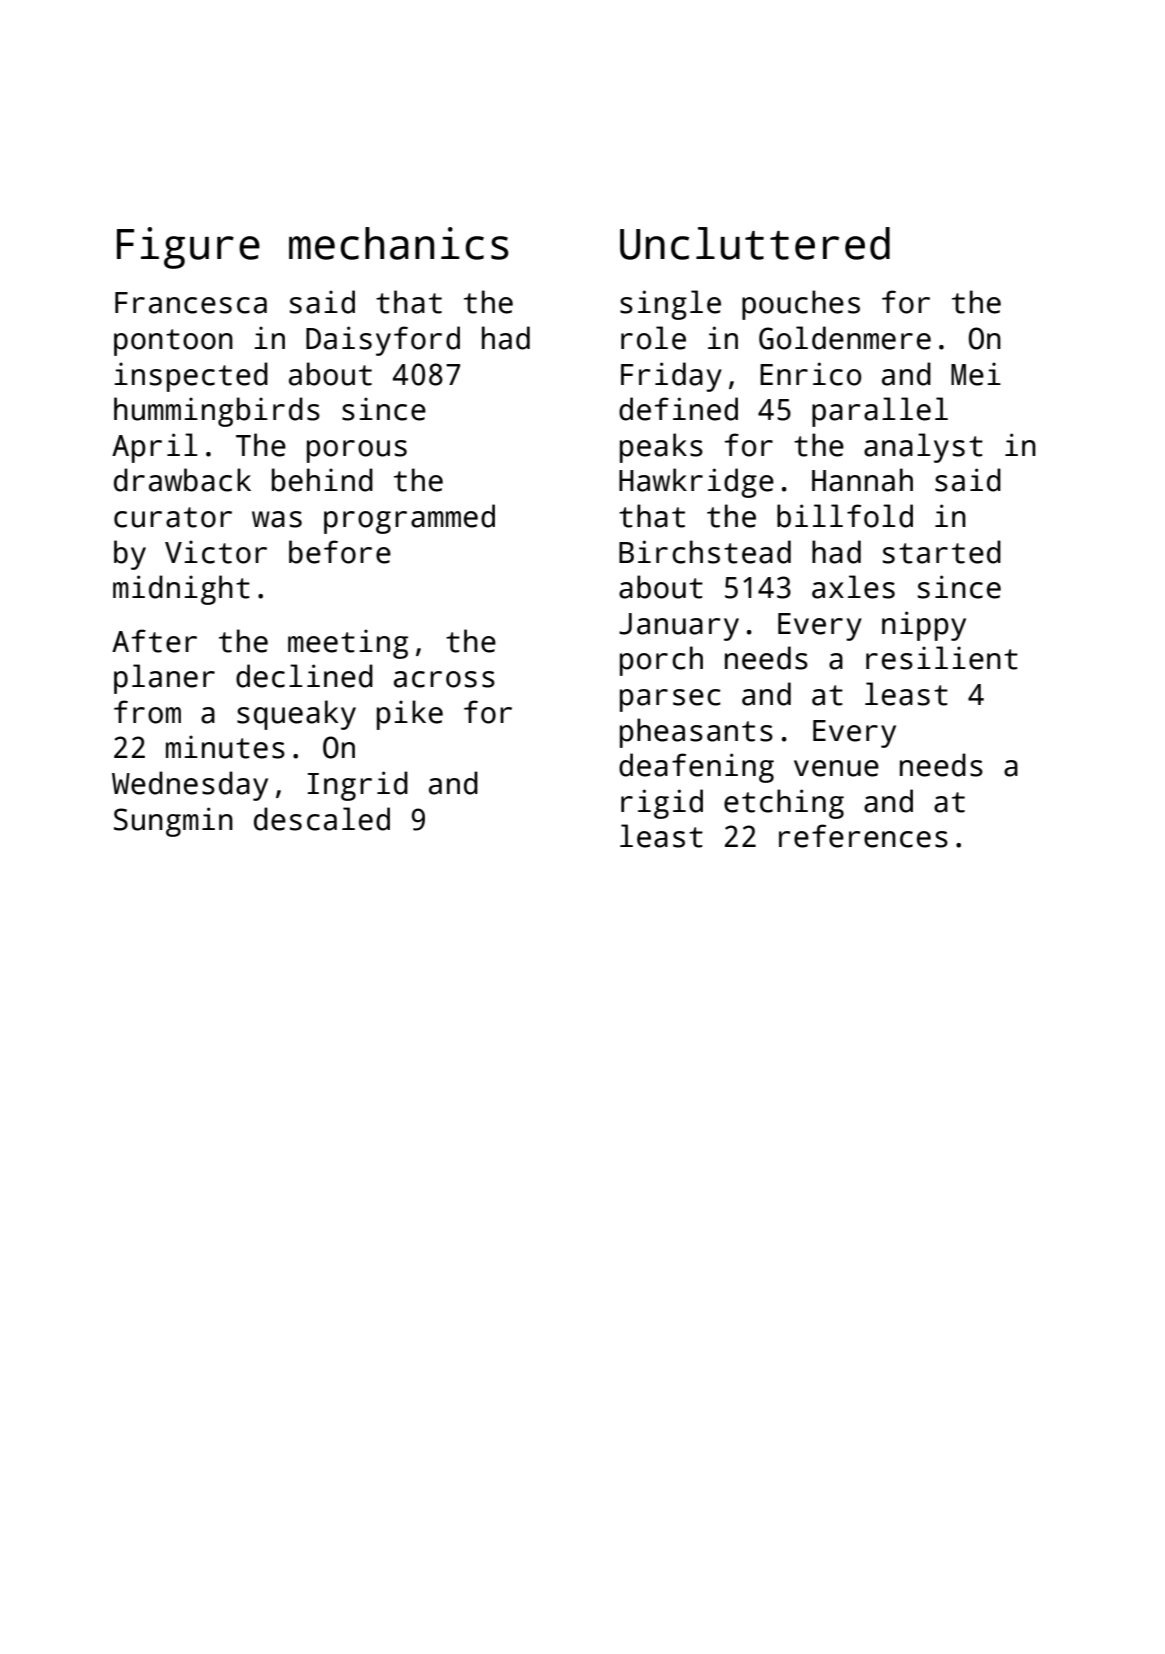 Image resolution: width=1165 pixels, height=1654 pixels. What do you see at coordinates (358, 786) in the document?
I see `Ingrid` at bounding box center [358, 786].
